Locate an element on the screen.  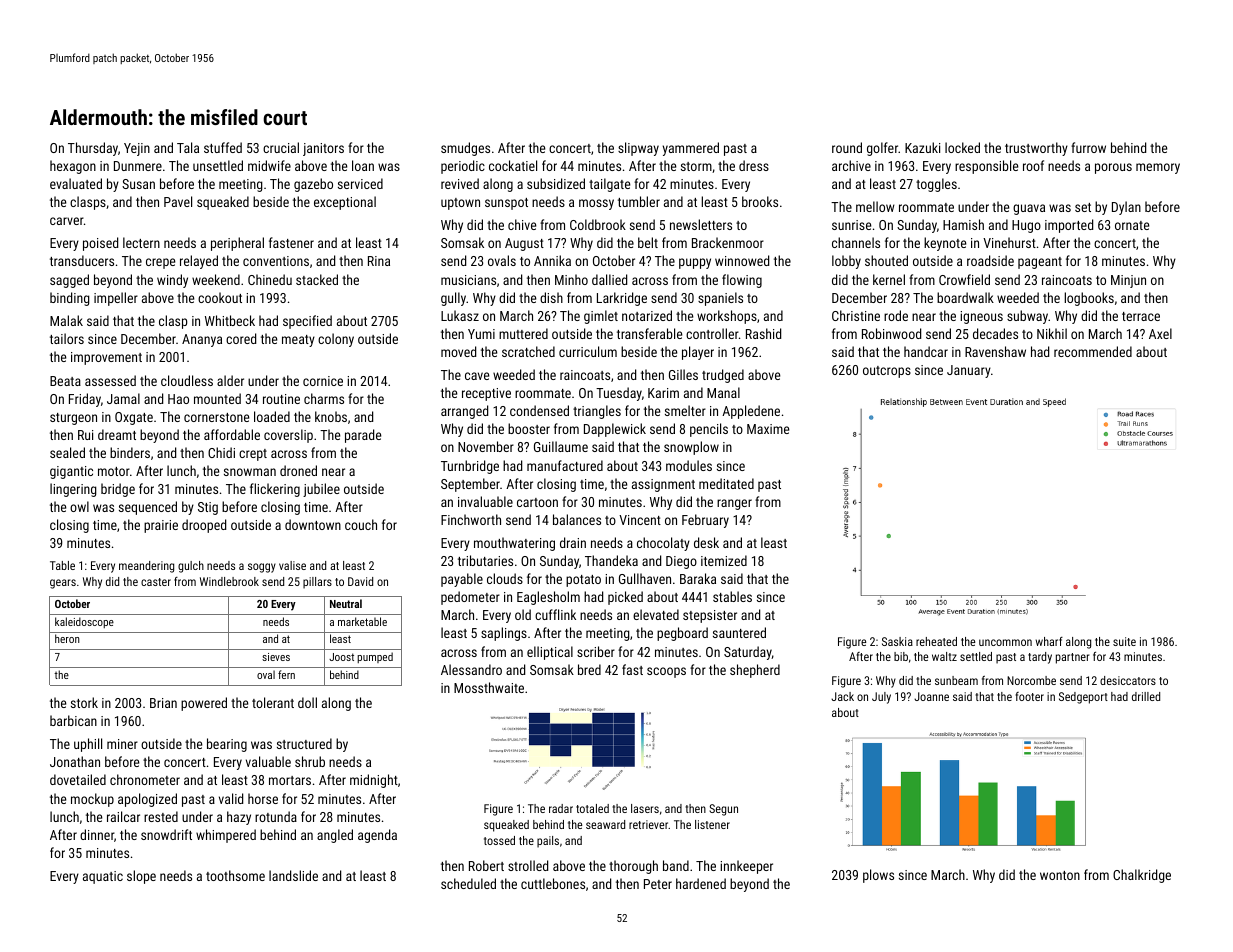
booster is located at coordinates (529, 428).
